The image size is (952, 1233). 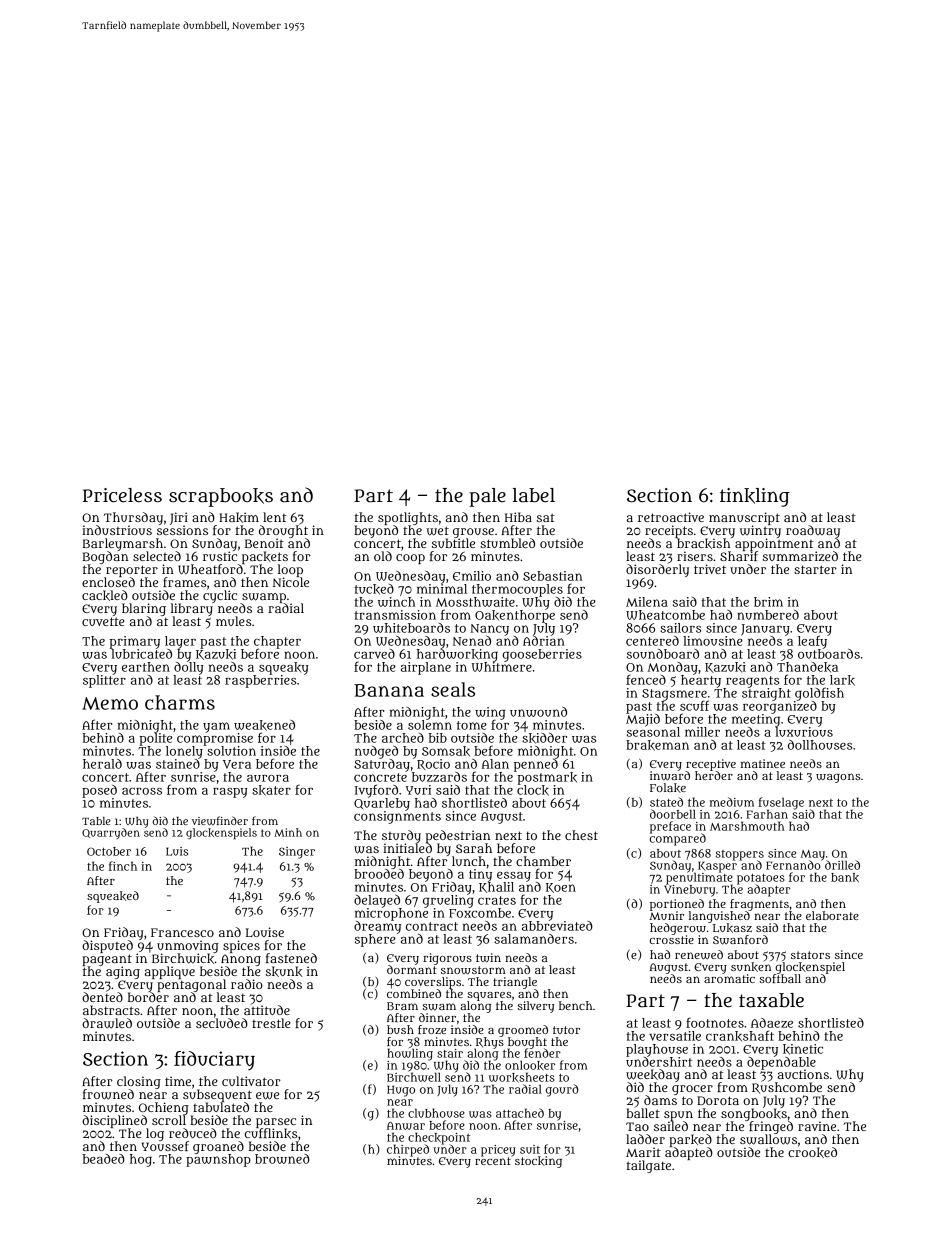 What do you see at coordinates (538, 712) in the screenshot?
I see `unwound` at bounding box center [538, 712].
